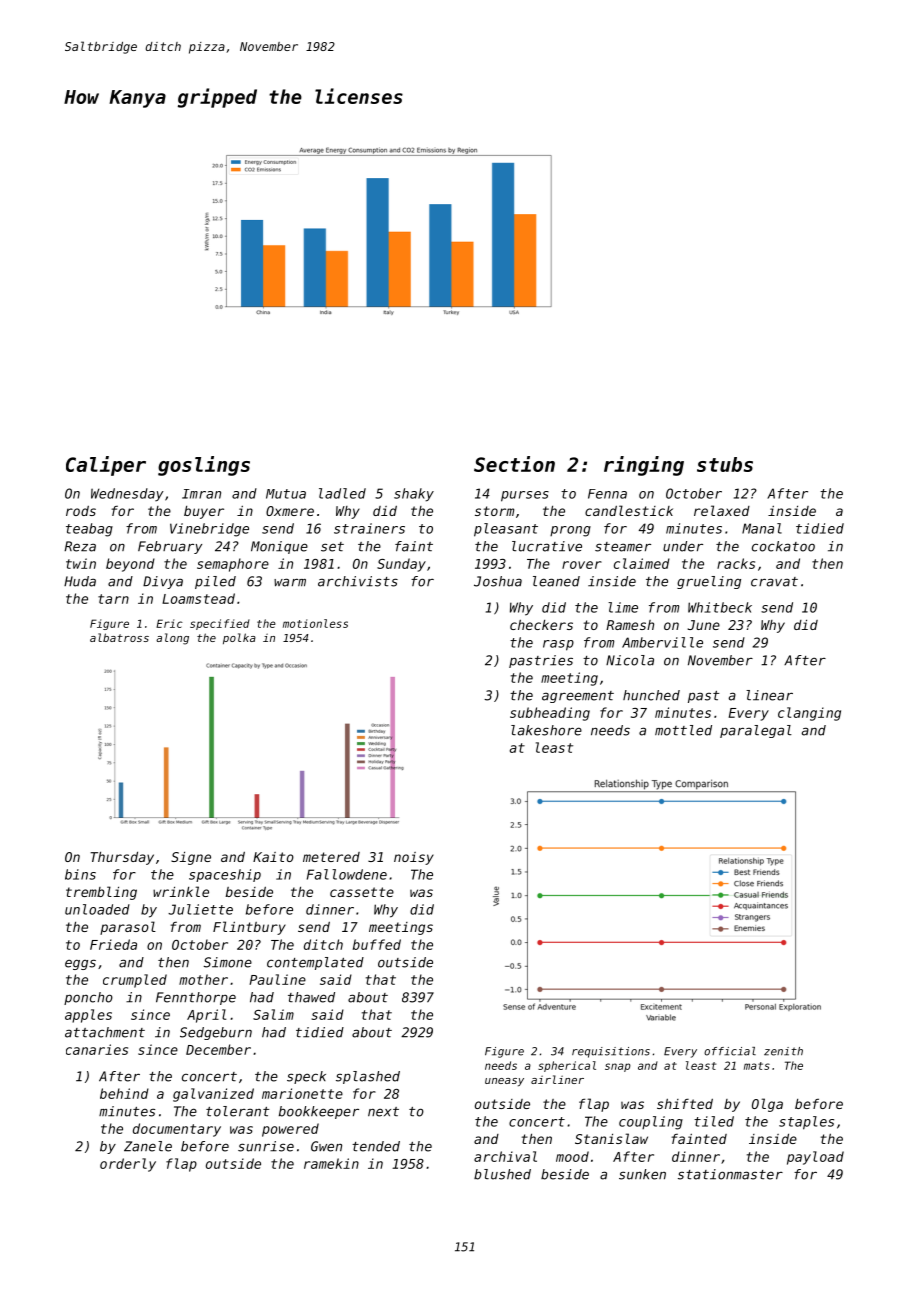  Describe the element at coordinates (725, 464) in the screenshot. I see `stubs` at that location.
